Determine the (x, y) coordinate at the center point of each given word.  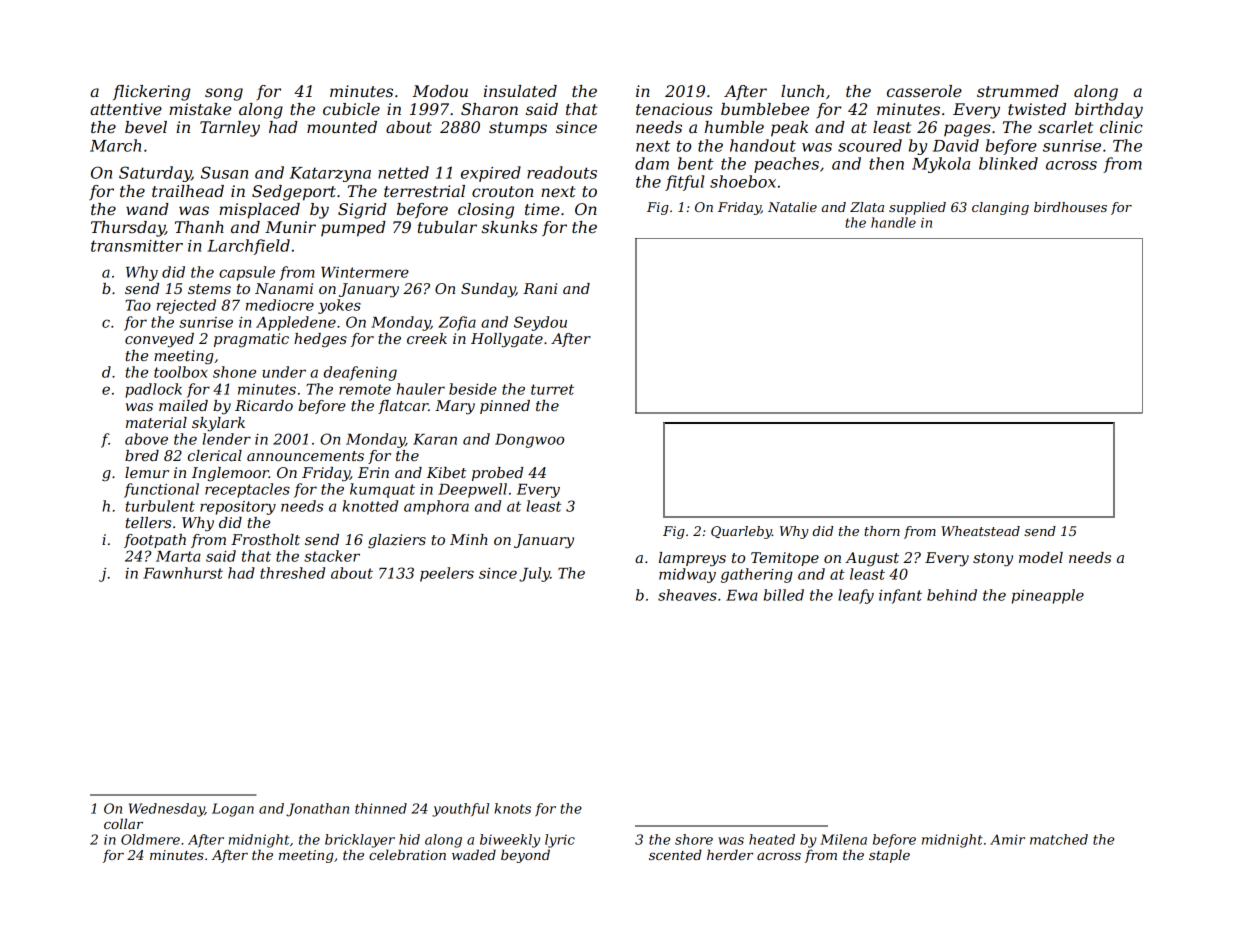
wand (147, 209)
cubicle (351, 109)
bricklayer (360, 841)
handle (893, 222)
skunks (509, 227)
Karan (435, 439)
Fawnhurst (183, 573)
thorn (882, 531)
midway (687, 575)
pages (967, 130)
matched (1059, 839)
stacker (332, 556)
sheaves (687, 595)
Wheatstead (980, 531)
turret (552, 389)
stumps (518, 129)
